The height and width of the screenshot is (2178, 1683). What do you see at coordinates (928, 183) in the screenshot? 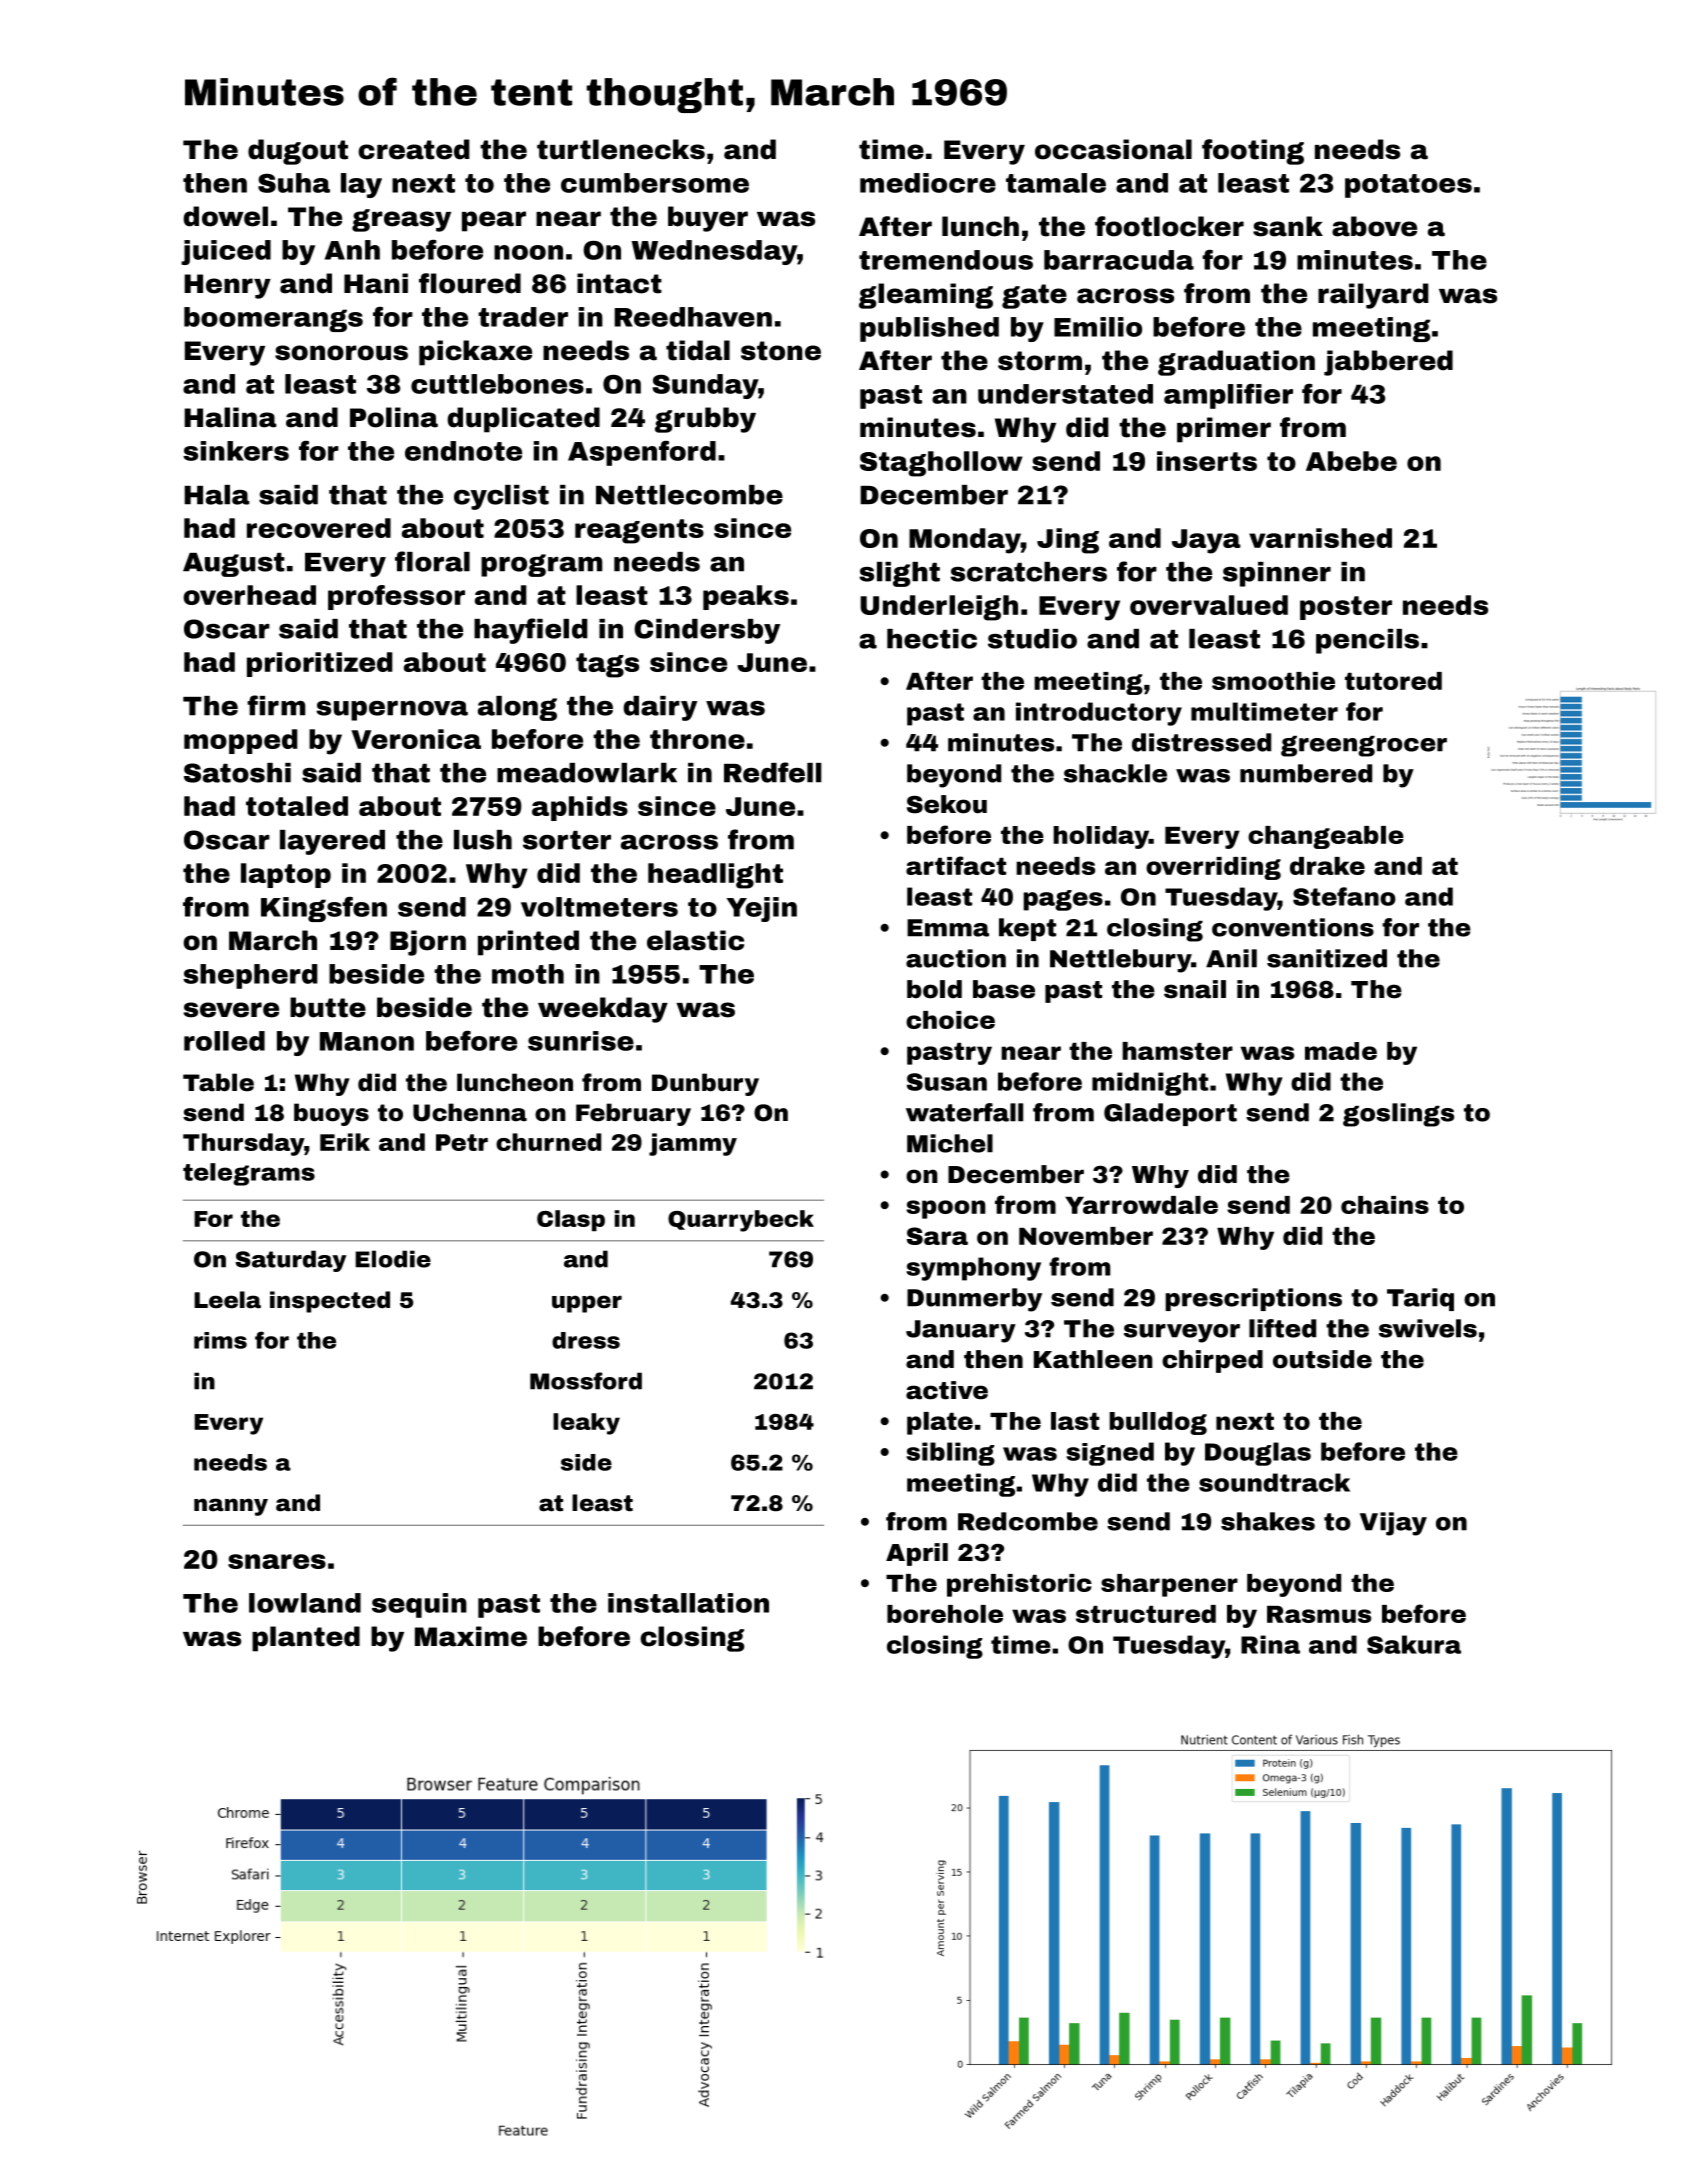
I see `mediocre` at bounding box center [928, 183].
